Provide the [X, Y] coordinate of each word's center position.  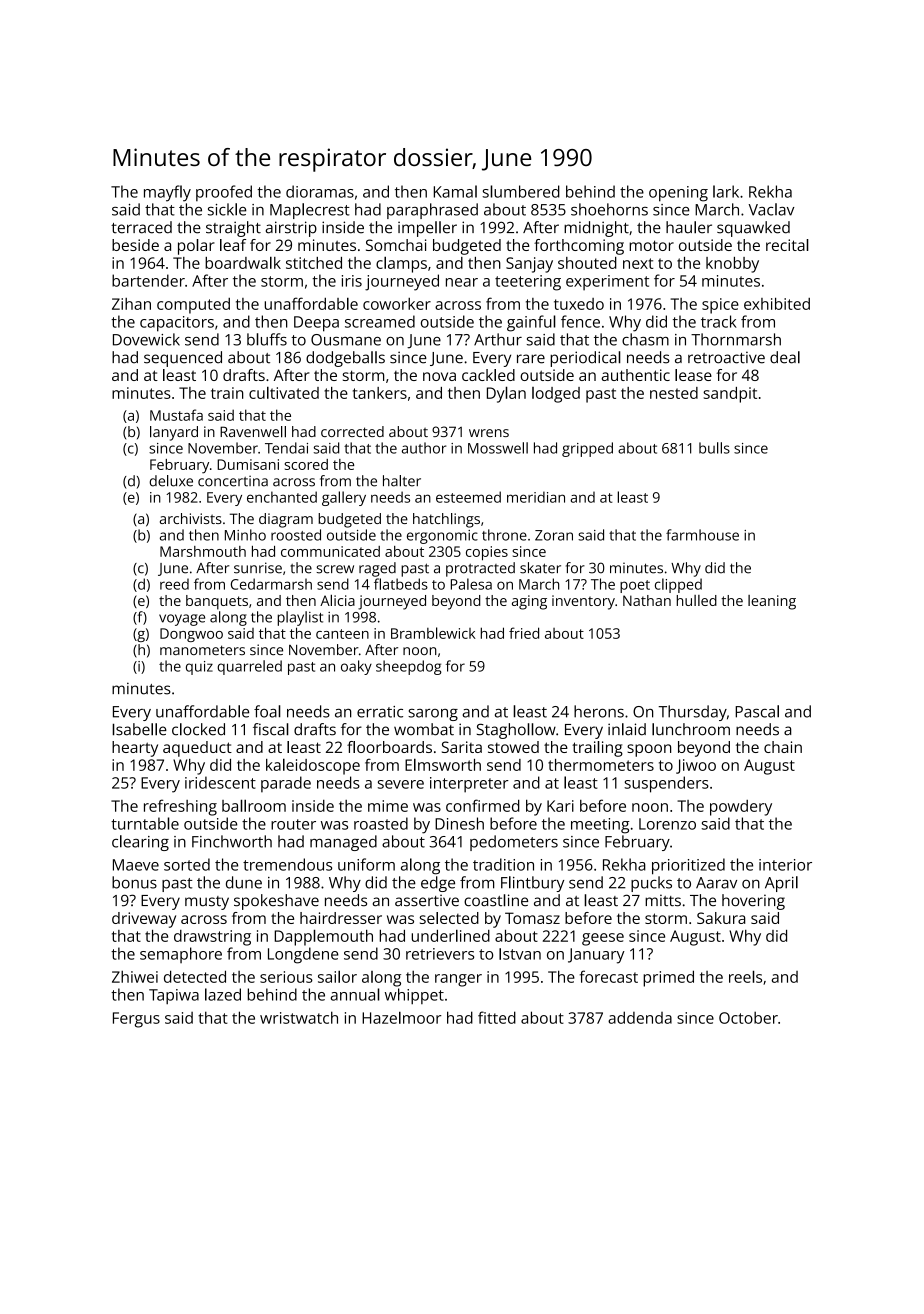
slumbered [521, 191]
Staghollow [516, 731]
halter [402, 481]
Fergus [136, 1020]
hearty [135, 749]
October [748, 1017]
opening [678, 194]
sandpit [730, 395]
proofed [224, 193]
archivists [191, 518]
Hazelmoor [402, 1017]
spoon [649, 750]
